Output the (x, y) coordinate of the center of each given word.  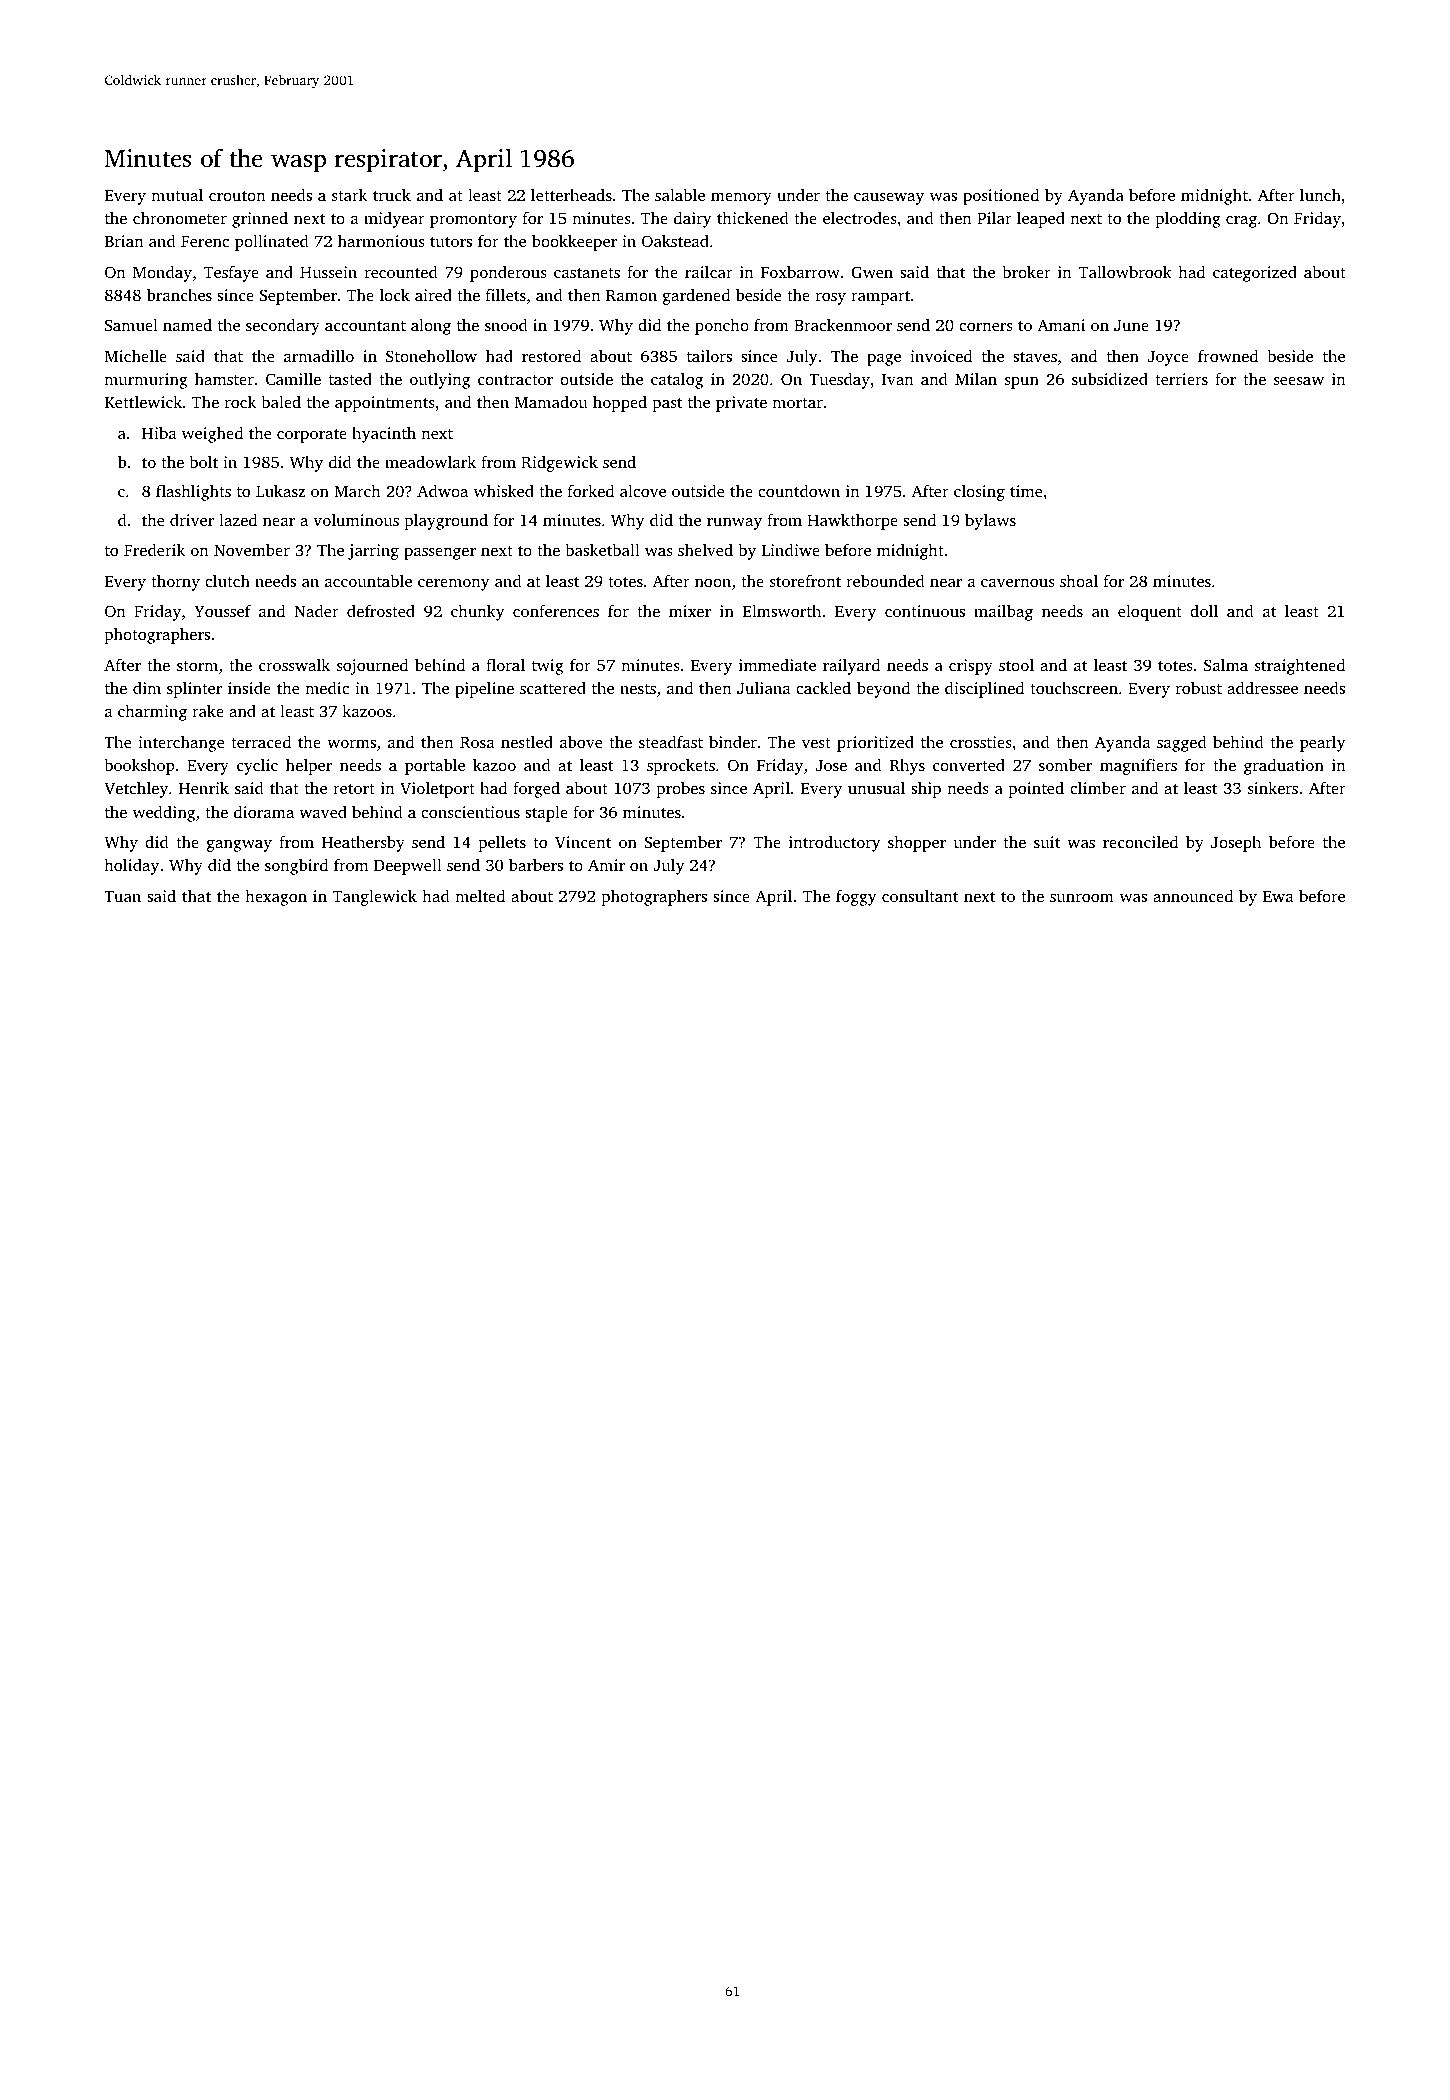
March (357, 491)
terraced (261, 742)
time (1026, 491)
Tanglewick (375, 897)
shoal (1079, 581)
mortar (797, 403)
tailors (709, 356)
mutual (177, 195)
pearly (1323, 743)
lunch (1320, 194)
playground (446, 522)
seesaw (1299, 381)
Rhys (907, 766)
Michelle (136, 356)
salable (680, 195)
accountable (368, 581)
